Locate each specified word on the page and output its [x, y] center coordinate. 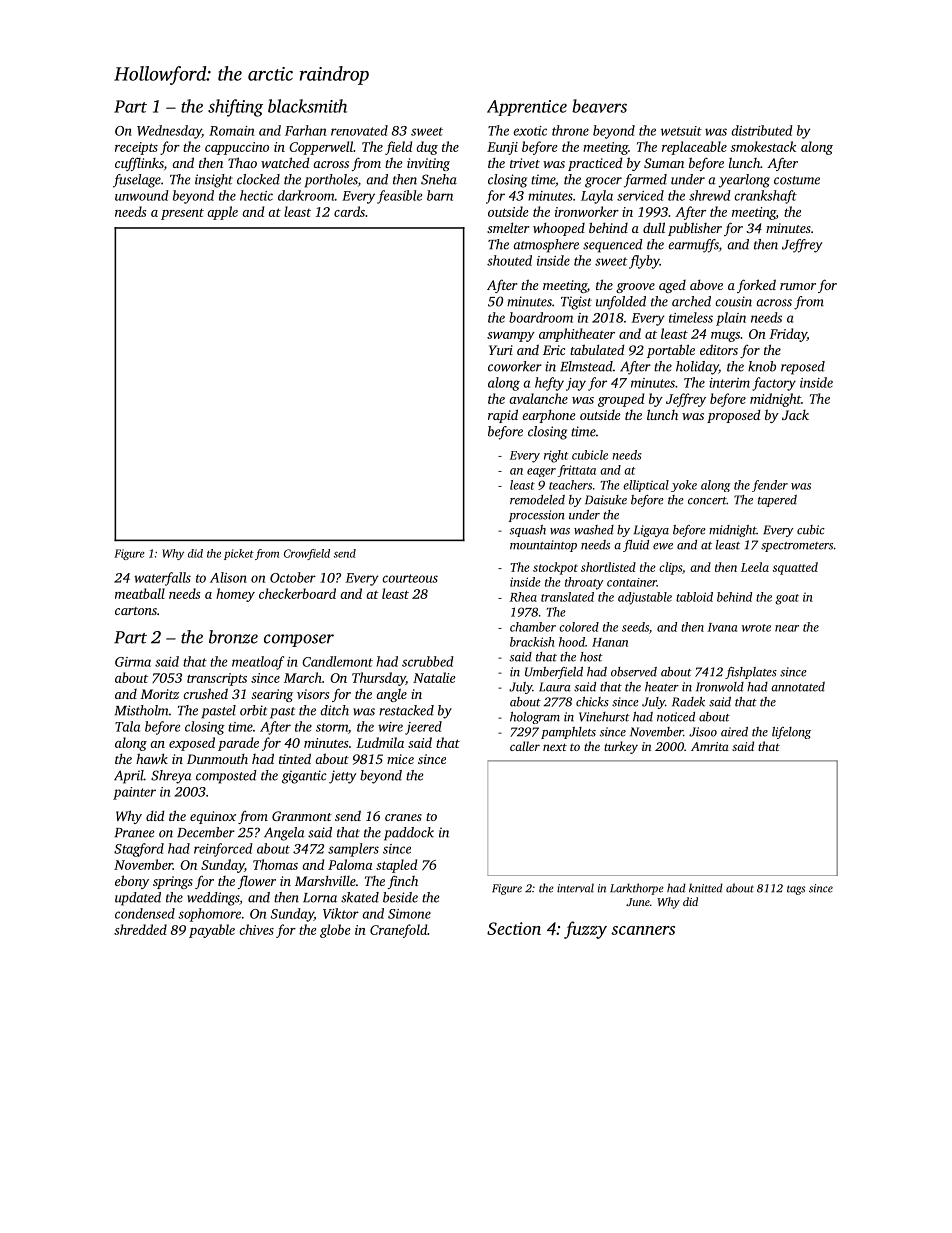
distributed [762, 130]
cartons [136, 611]
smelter [508, 227]
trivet [525, 163]
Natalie [434, 677]
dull [654, 227]
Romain [231, 131]
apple [222, 213]
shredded [140, 929]
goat [787, 599]
